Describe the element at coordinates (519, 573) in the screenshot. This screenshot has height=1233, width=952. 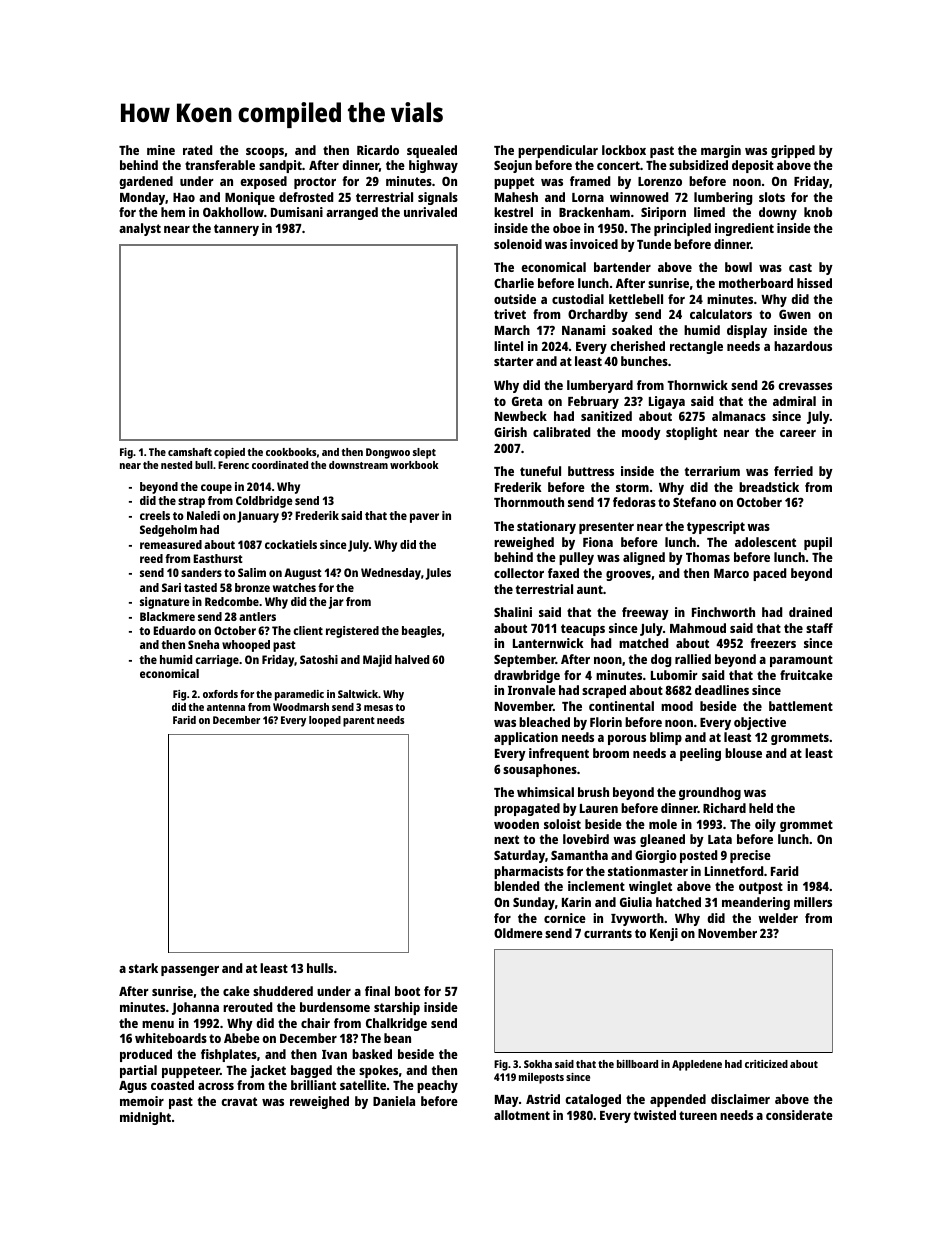
I see `collector` at that location.
